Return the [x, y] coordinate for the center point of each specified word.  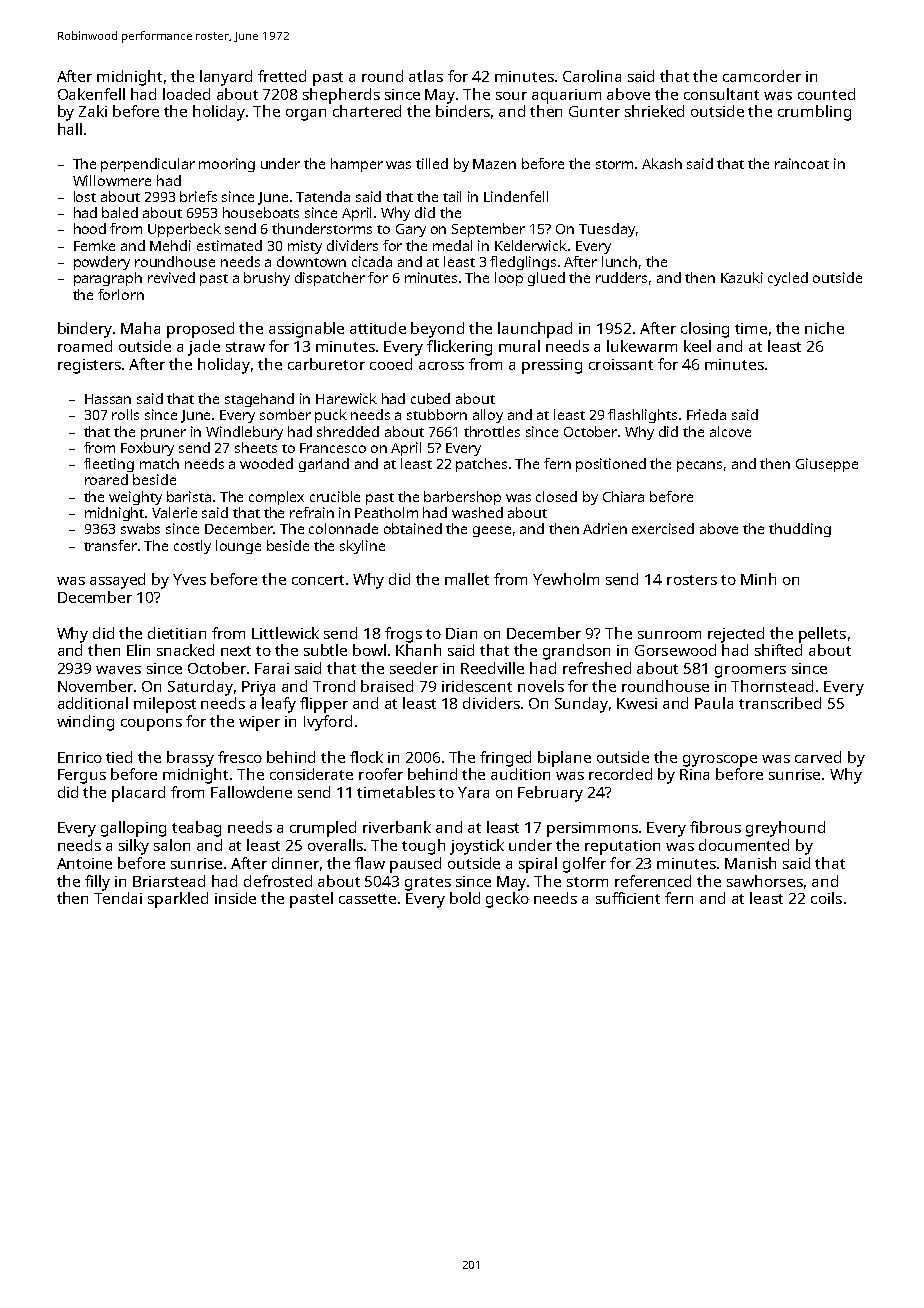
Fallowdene [251, 792]
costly [192, 547]
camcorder [762, 76]
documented [744, 845]
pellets [822, 635]
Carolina [592, 76]
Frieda [706, 414]
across [441, 366]
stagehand [259, 400]
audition [520, 774]
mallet [467, 579]
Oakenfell [91, 94]
